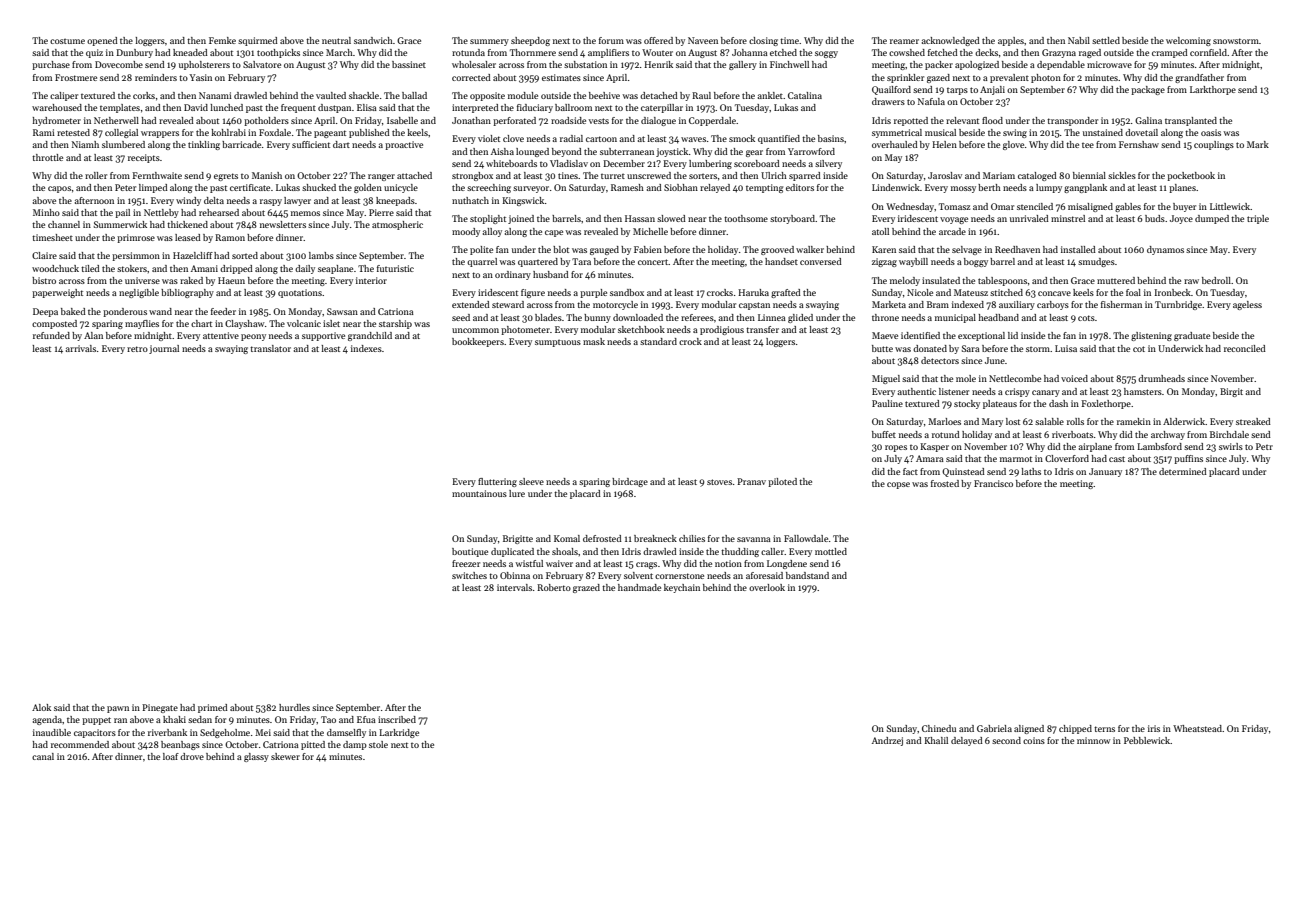 The width and height of the screenshot is (1308, 924). Describe the element at coordinates (466, 563) in the screenshot. I see `freezer` at that location.
